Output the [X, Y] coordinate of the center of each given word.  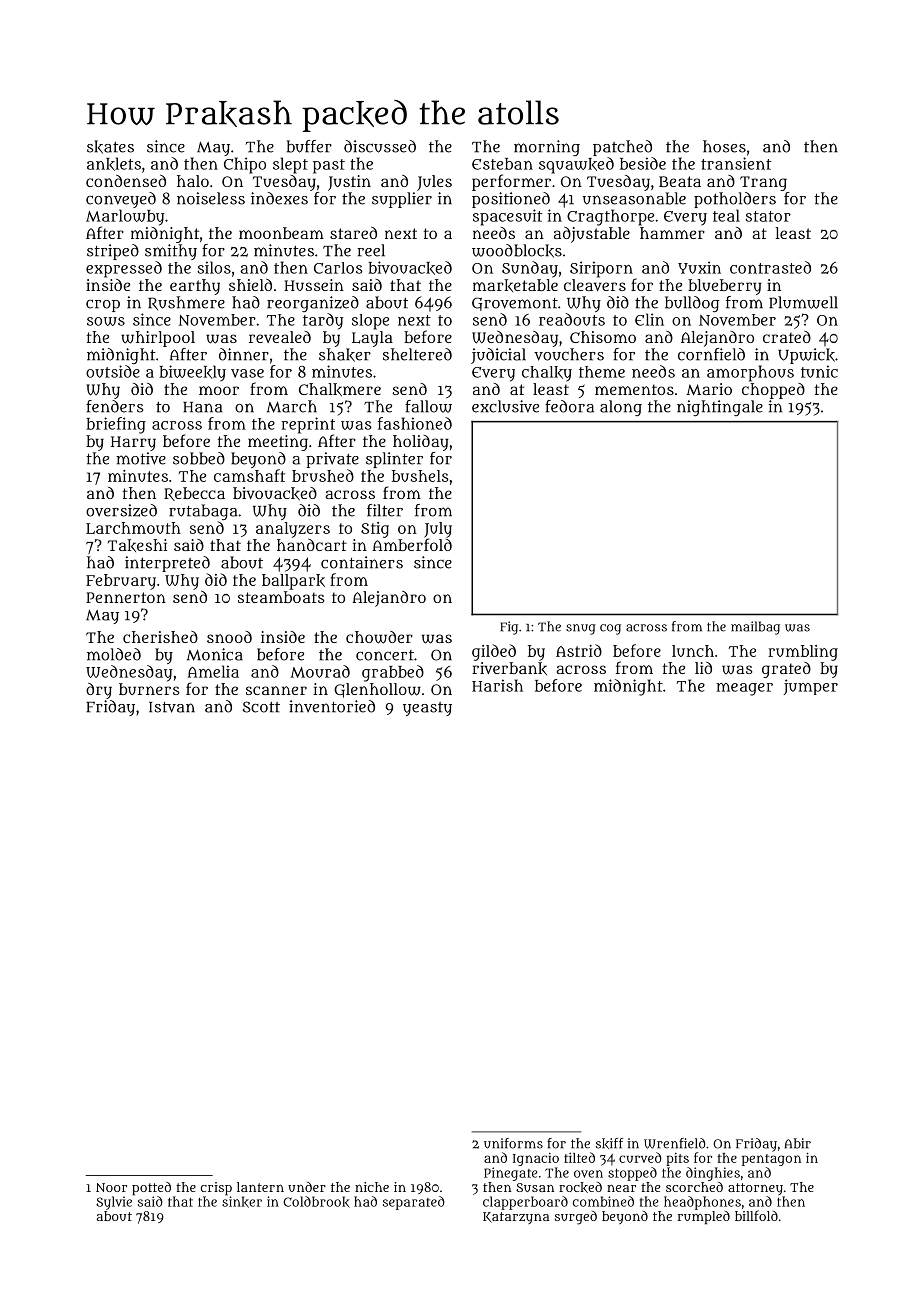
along [621, 408]
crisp [216, 1189]
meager [744, 689]
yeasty [427, 709]
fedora [569, 406]
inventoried [332, 706]
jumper [811, 687]
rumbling [803, 653]
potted [151, 1189]
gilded [494, 652]
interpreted [167, 564]
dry [99, 691]
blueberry [724, 287]
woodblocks [517, 251]
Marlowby [125, 217]
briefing [116, 425]
